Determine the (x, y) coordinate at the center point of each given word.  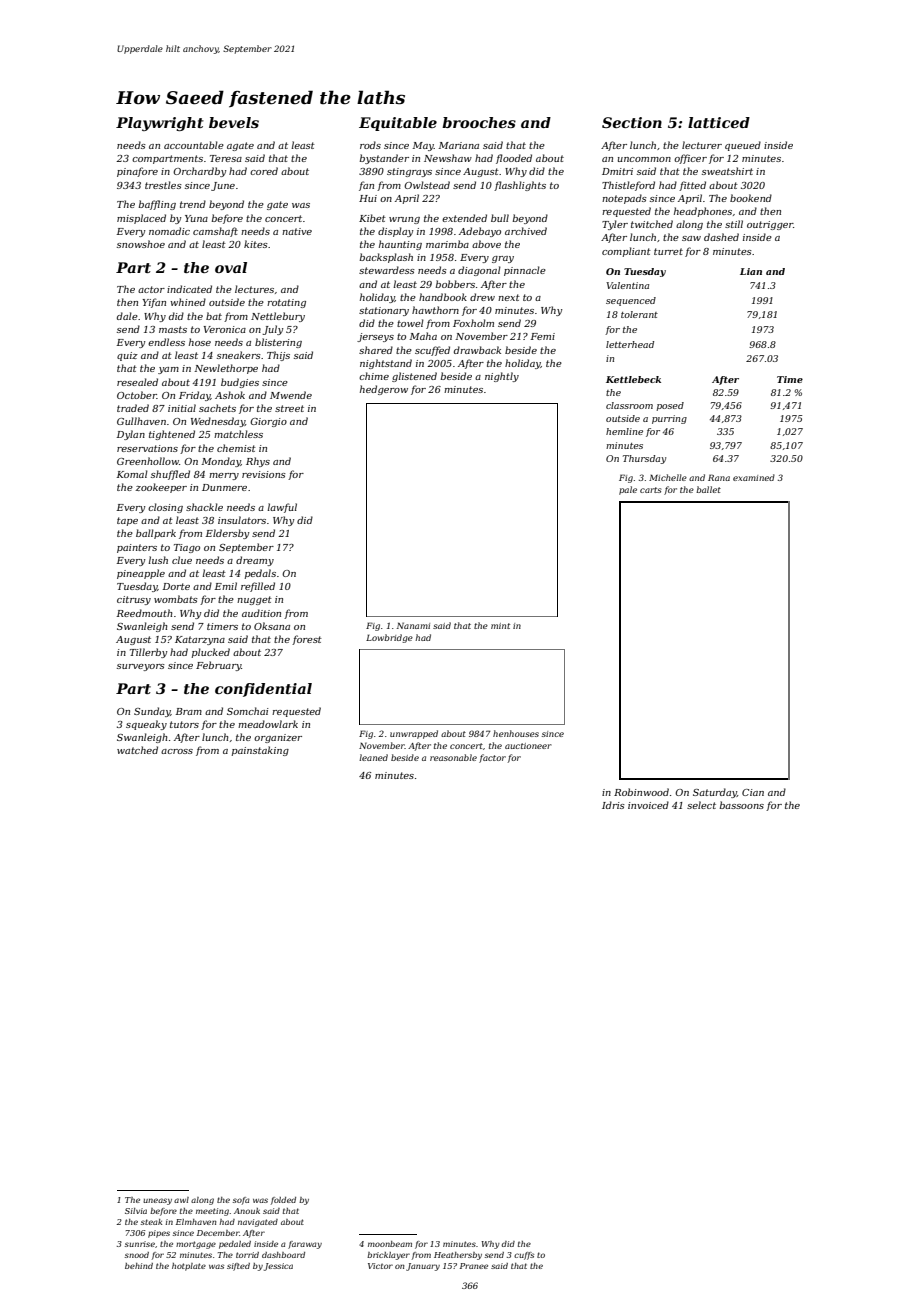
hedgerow (384, 390)
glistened (414, 377)
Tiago (187, 548)
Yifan (154, 303)
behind (139, 1266)
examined (754, 477)
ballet (708, 489)
